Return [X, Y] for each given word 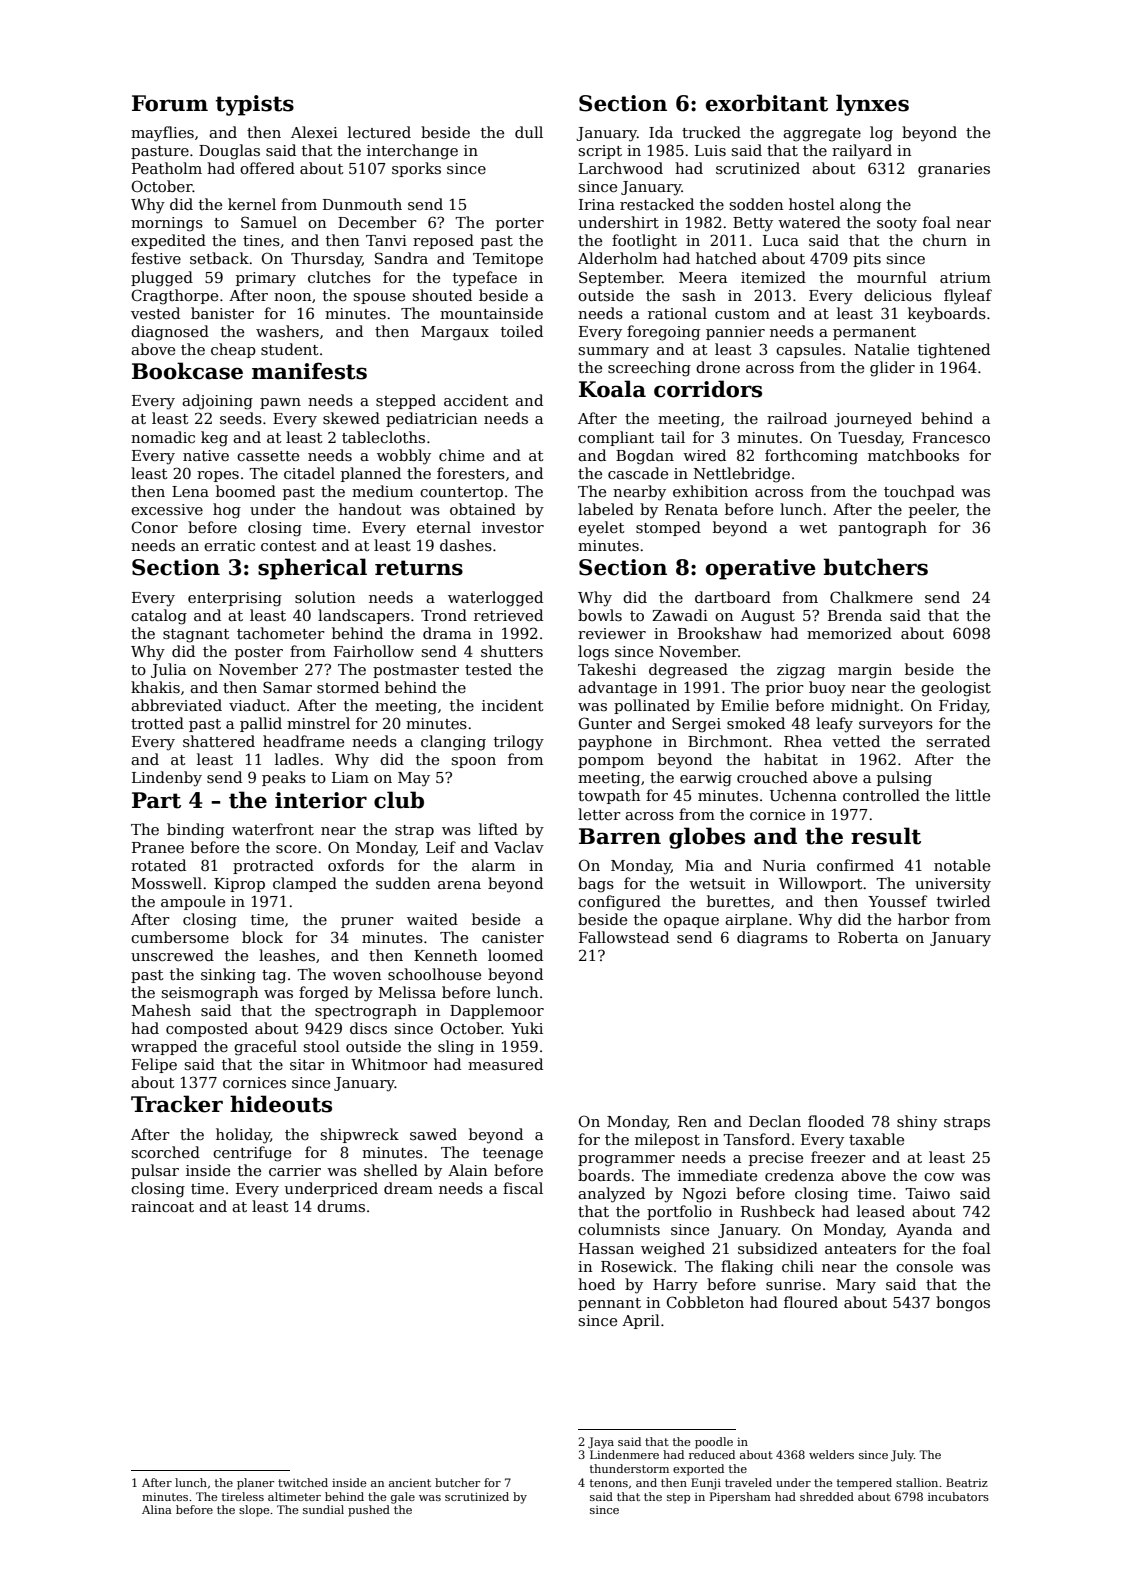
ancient [410, 1483]
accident [476, 400]
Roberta [868, 937]
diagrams [772, 939]
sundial [323, 1509]
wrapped [164, 1047]
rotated [158, 865]
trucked [711, 132]
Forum [170, 103]
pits [867, 260]
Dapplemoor [497, 1011]
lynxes [872, 105]
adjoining [217, 402]
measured [505, 1064]
